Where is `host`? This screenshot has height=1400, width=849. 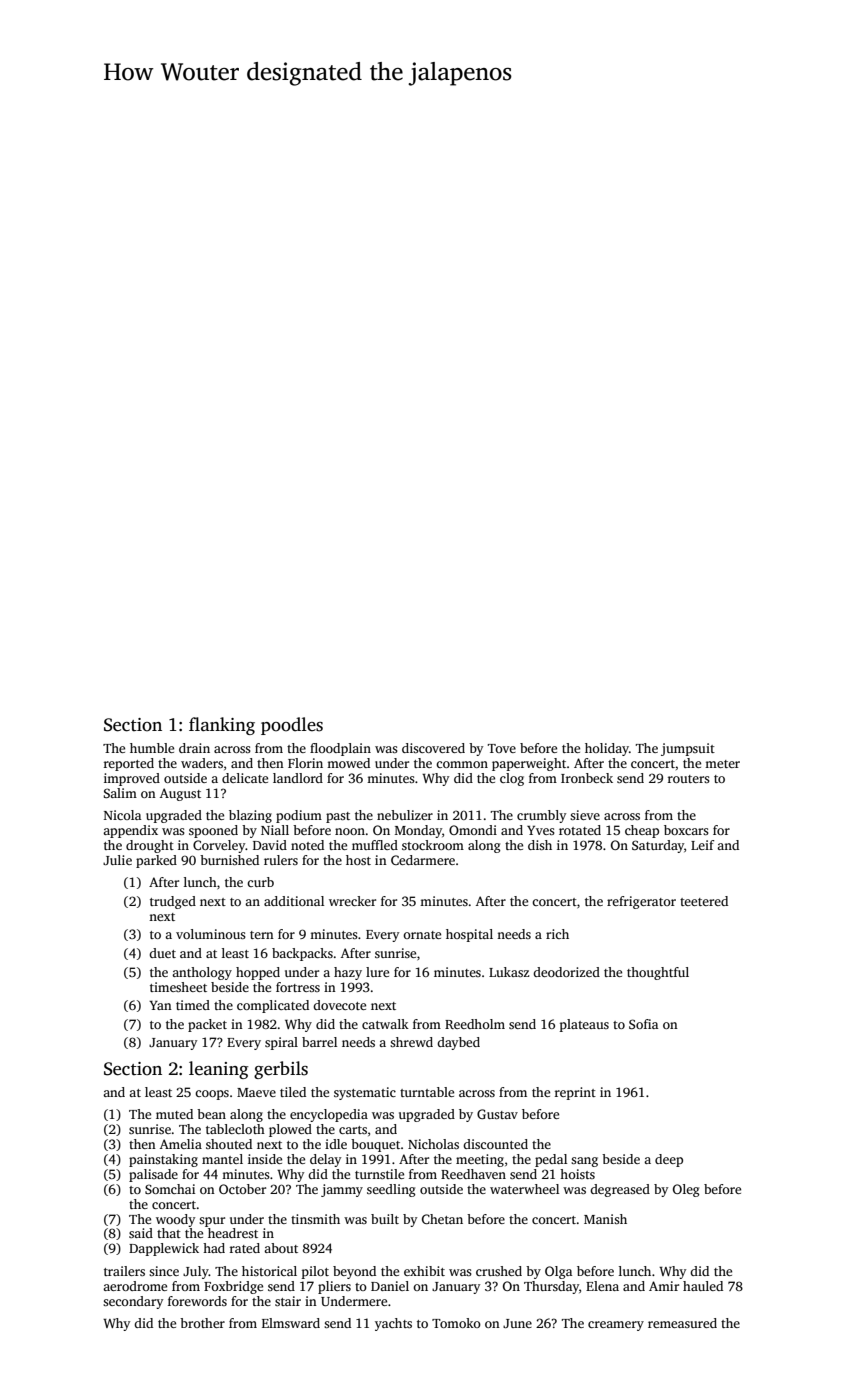 host is located at coordinates (358, 860).
